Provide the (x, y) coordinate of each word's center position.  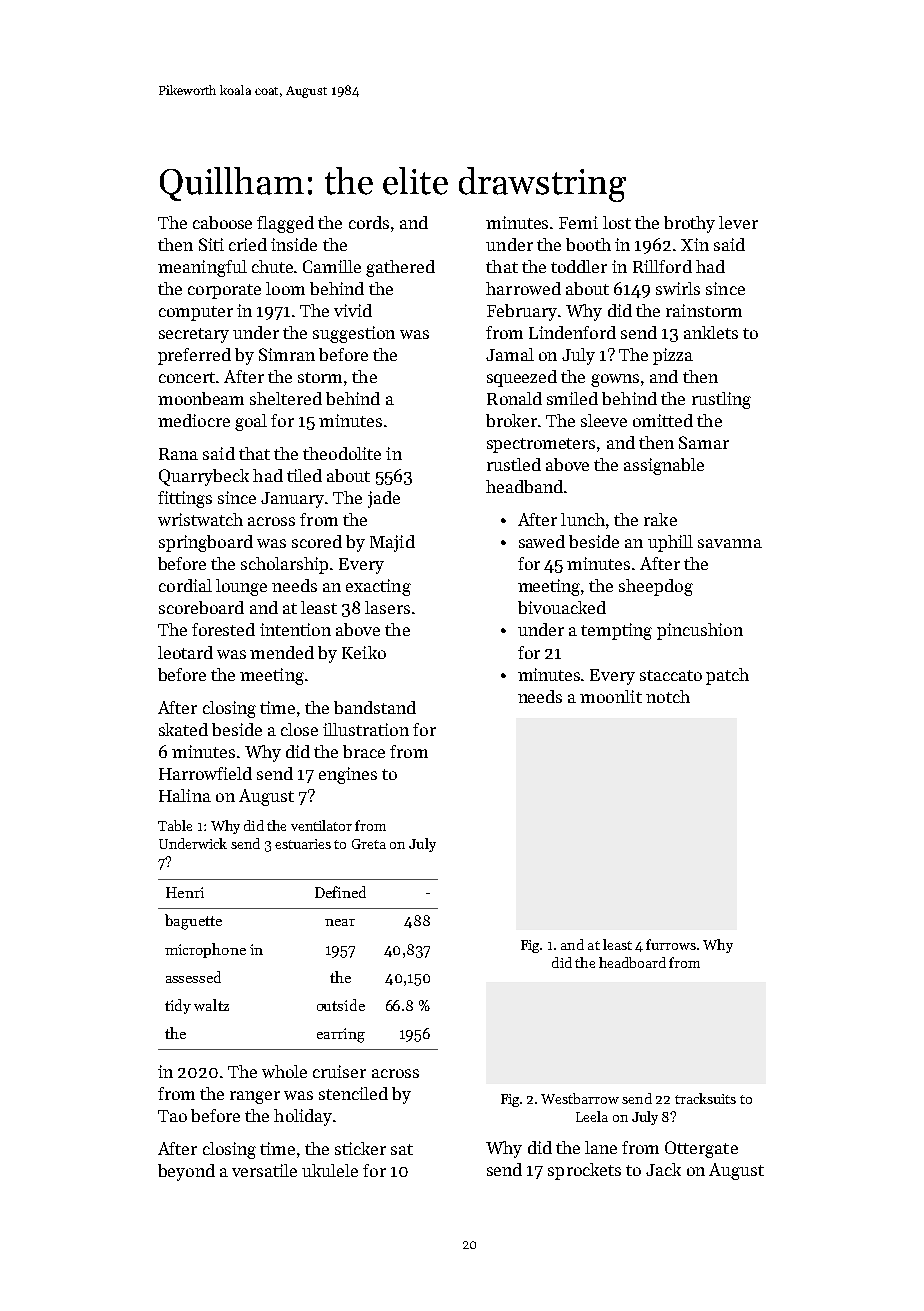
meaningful (202, 268)
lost (617, 222)
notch (668, 696)
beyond (186, 1172)
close (299, 729)
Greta (369, 844)
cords (369, 222)
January (292, 500)
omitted (663, 420)
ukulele (330, 1170)
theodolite (342, 453)
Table (175, 825)
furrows (671, 944)
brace (364, 751)
